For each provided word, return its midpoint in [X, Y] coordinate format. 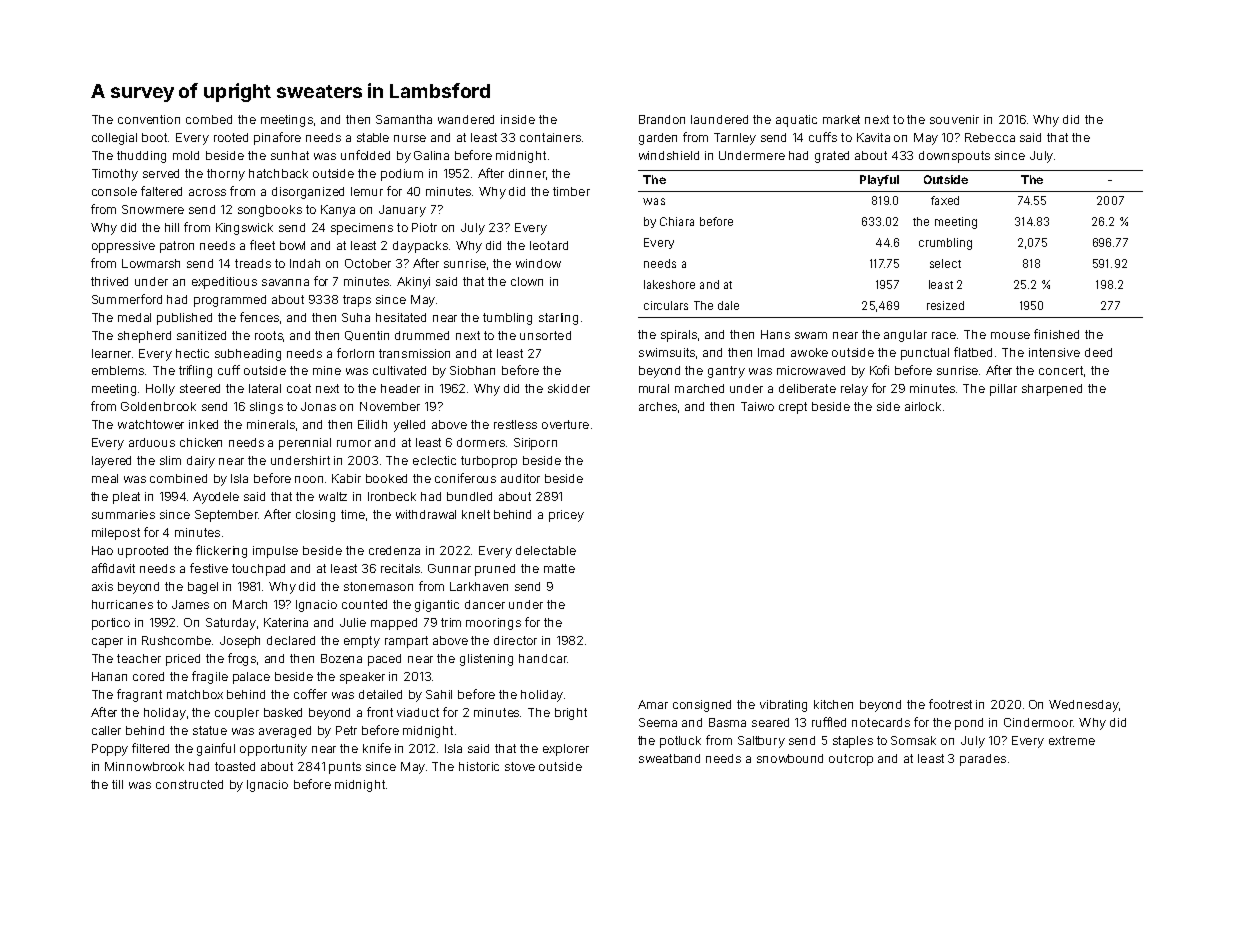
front [380, 712]
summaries [123, 514]
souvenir [954, 119]
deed [1098, 352]
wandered [466, 119]
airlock [923, 406]
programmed [230, 301]
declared [291, 640]
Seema [658, 722]
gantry [726, 372]
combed [209, 119]
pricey [566, 516]
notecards [881, 722]
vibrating [783, 706]
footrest [950, 704]
